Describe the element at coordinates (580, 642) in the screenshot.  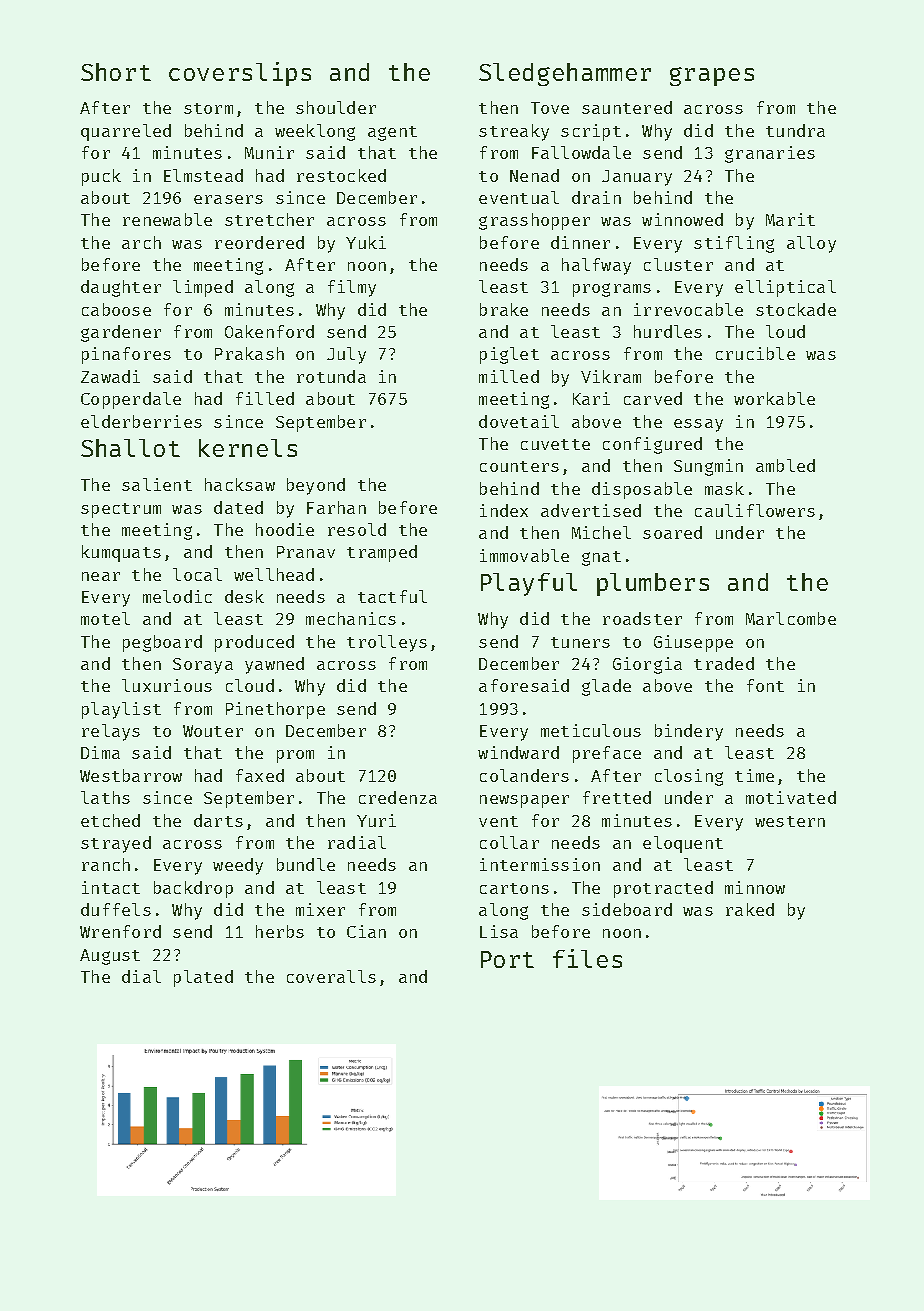
I see `tuners` at that location.
